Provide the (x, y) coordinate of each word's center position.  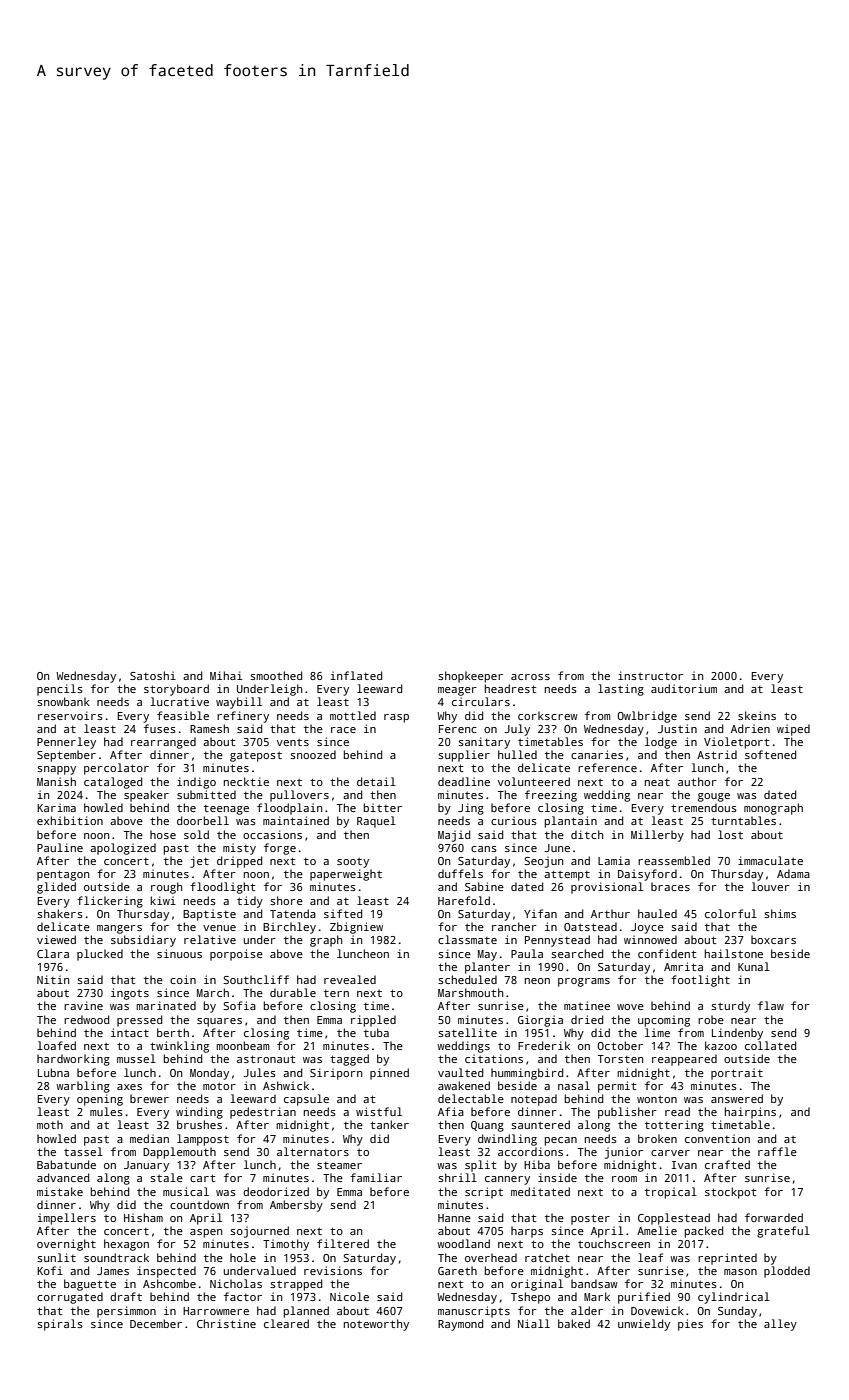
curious (514, 820)
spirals (60, 1325)
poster (590, 1219)
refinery (243, 717)
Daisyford (647, 875)
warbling (83, 1087)
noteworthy (376, 1325)
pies (690, 1325)
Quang (487, 1126)
